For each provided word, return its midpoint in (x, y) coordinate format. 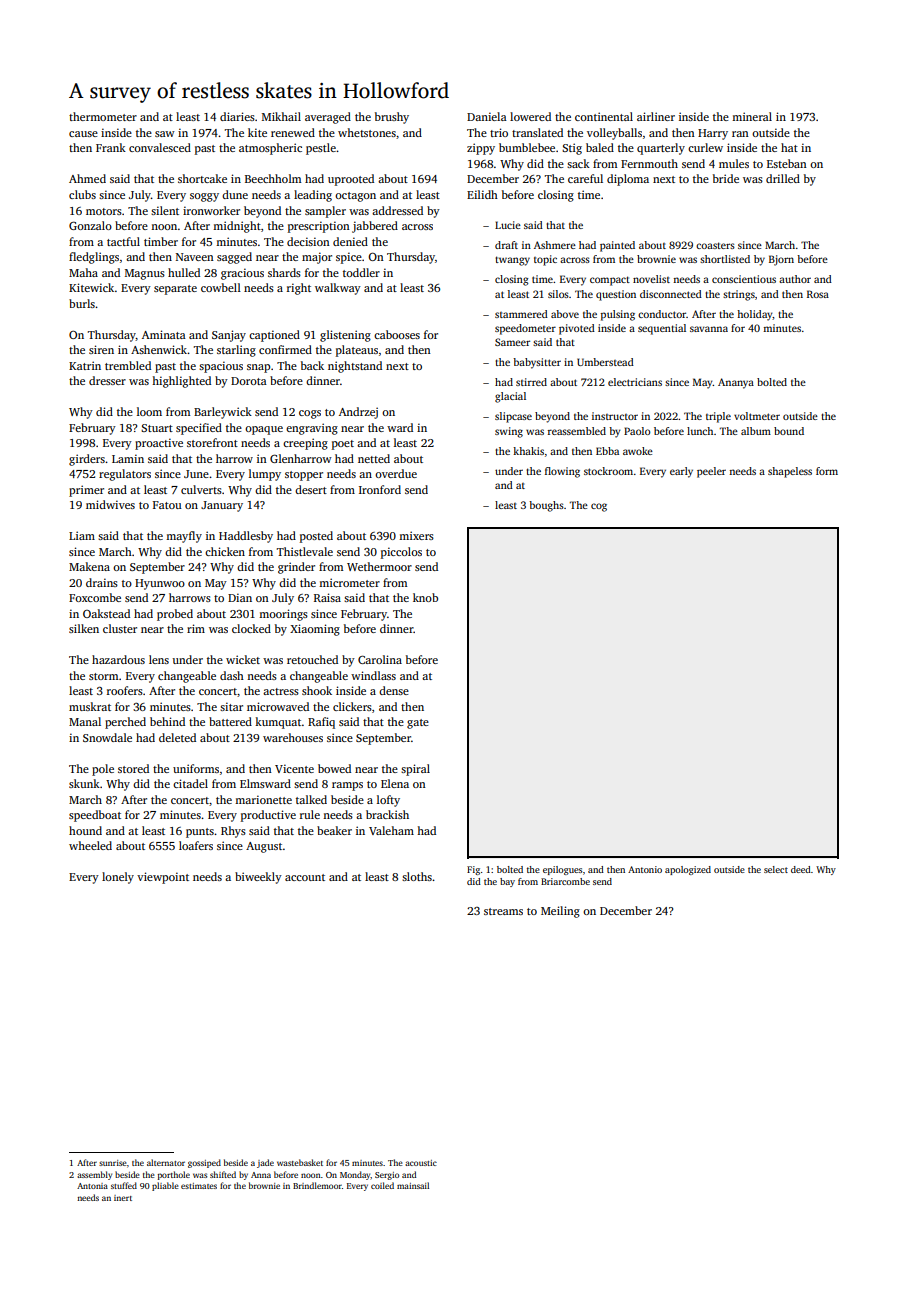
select (776, 869)
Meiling (560, 912)
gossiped (204, 1163)
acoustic (421, 1163)
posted (316, 537)
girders (87, 460)
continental (604, 116)
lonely (118, 878)
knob (425, 597)
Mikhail (281, 116)
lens (159, 659)
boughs (546, 506)
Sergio (387, 1176)
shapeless (790, 472)
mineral (752, 116)
